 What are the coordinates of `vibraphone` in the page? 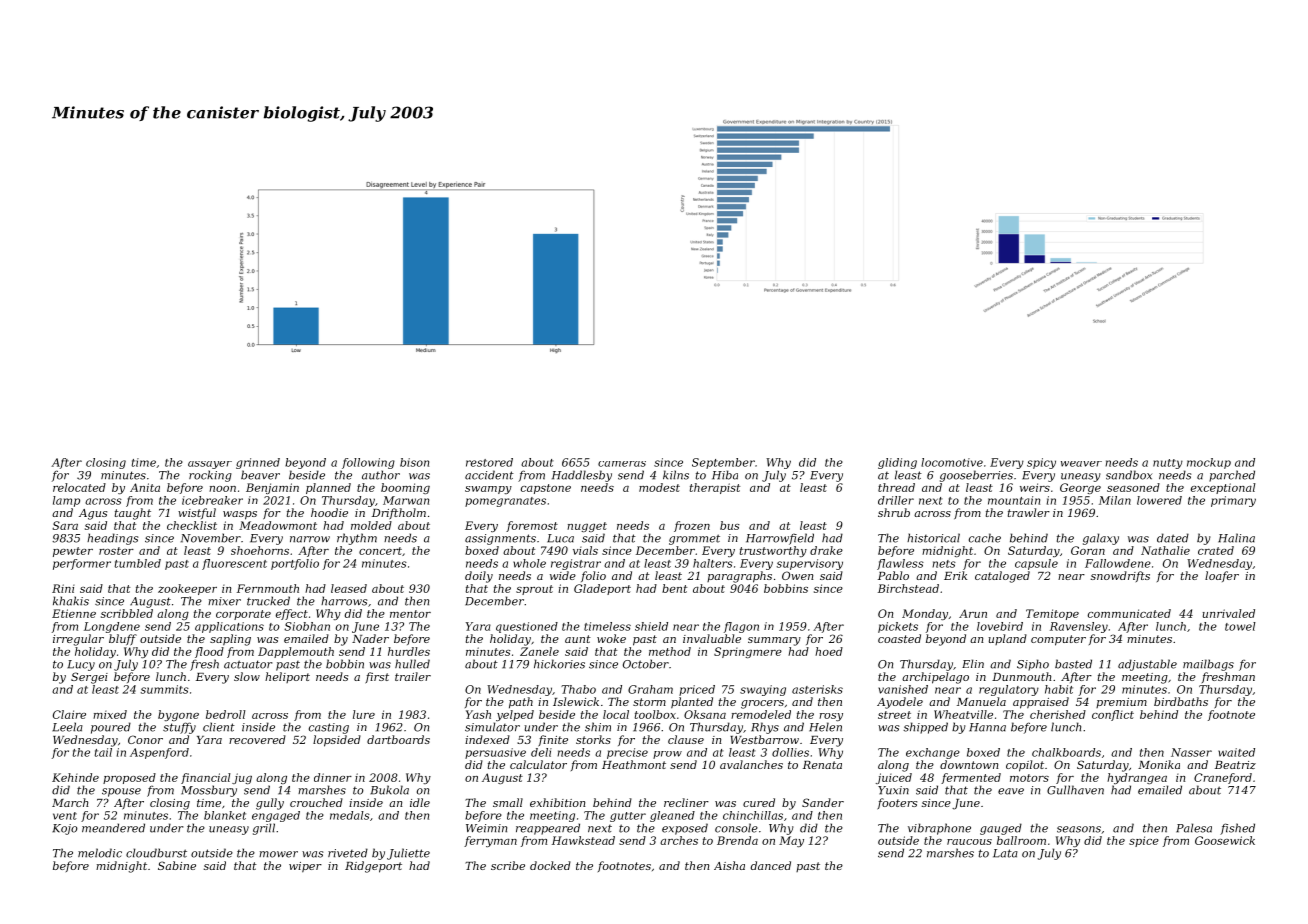 It's located at (939, 829).
